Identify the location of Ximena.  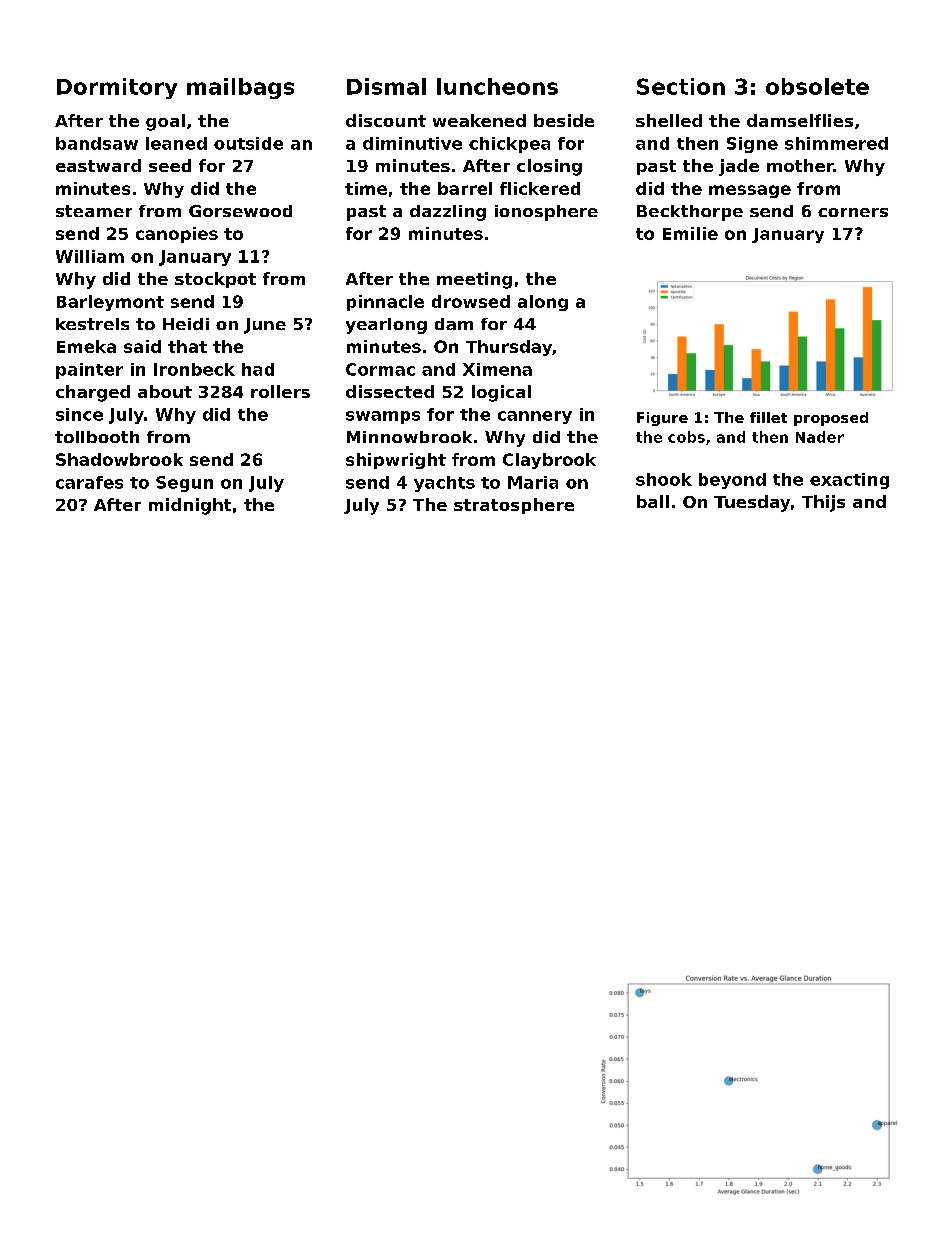
(497, 369).
